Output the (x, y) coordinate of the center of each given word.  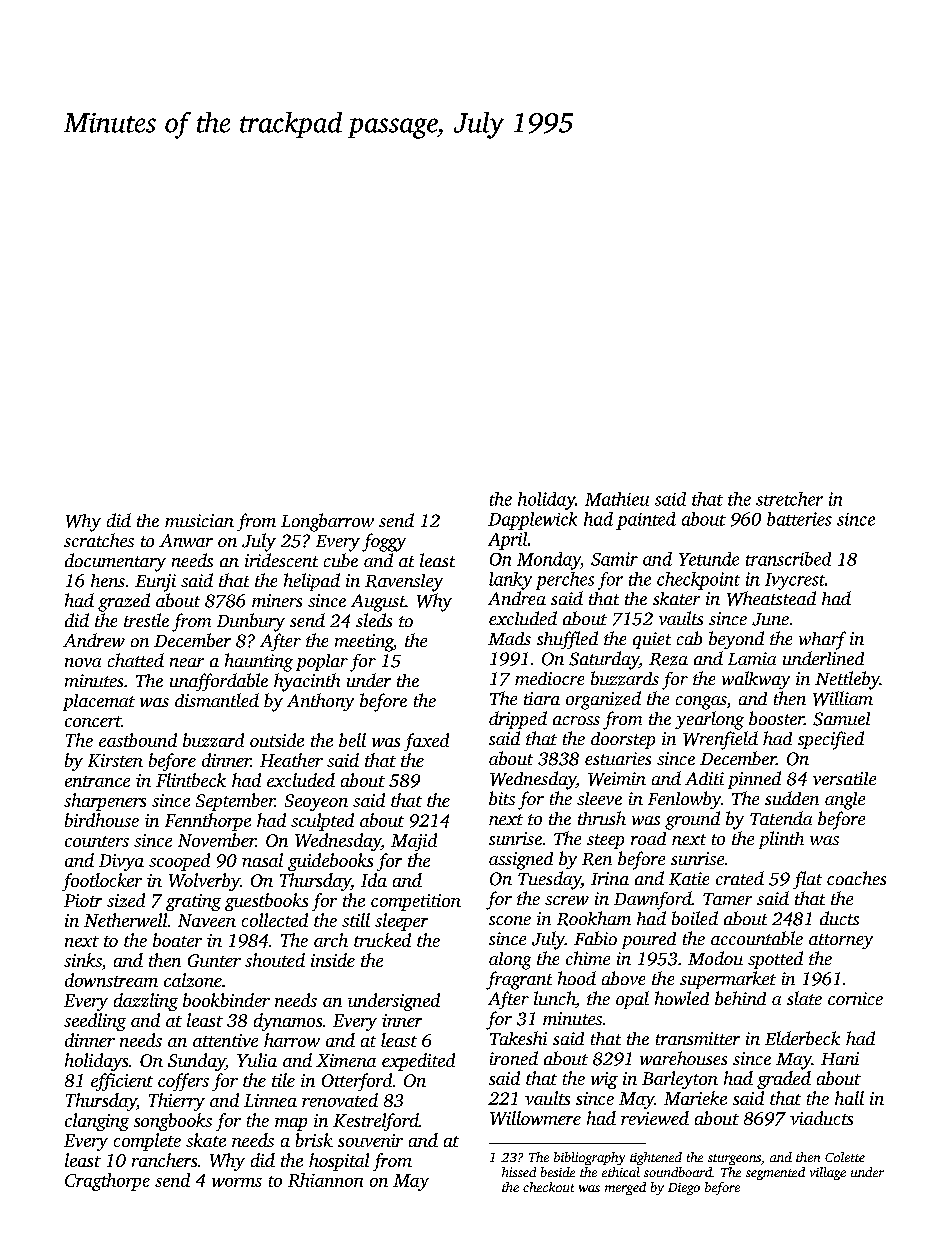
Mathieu (617, 499)
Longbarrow (327, 522)
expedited (418, 1062)
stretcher (789, 499)
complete (147, 1142)
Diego (684, 1189)
